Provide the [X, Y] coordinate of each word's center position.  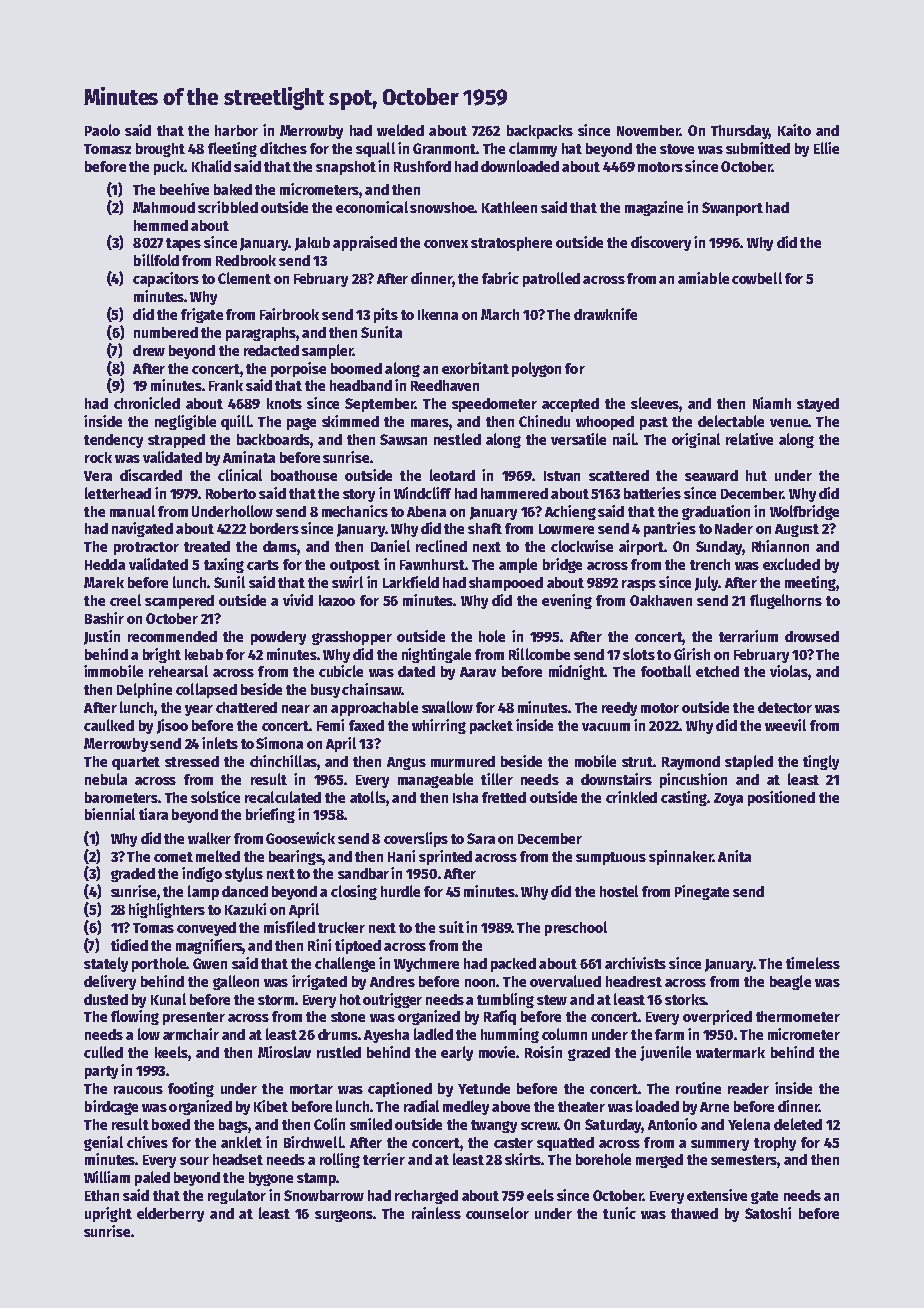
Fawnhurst [432, 564]
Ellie [826, 148]
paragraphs [261, 334]
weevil [785, 725]
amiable [703, 278]
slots [639, 654]
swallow [447, 707]
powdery [278, 638]
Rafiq [500, 1017]
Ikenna [438, 314]
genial [103, 1143]
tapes [183, 244]
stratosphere [511, 244]
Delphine [144, 690]
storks [685, 999]
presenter [194, 1018]
